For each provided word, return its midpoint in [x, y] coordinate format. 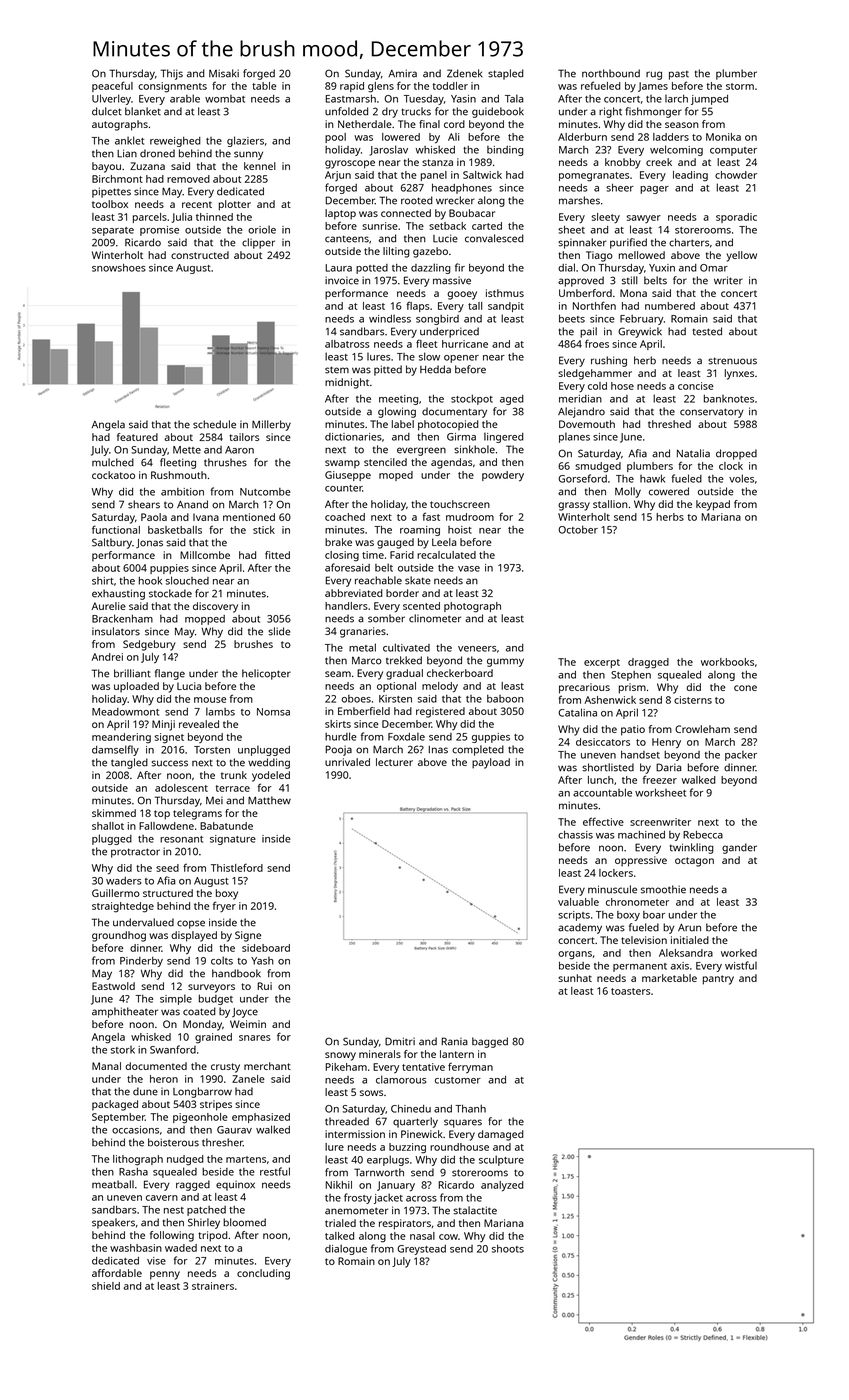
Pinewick [422, 1134]
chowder [736, 175]
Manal [106, 1066]
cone [745, 688]
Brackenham [122, 618]
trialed [340, 1223]
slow [429, 356]
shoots [508, 1249]
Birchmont [117, 179]
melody [440, 687]
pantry [718, 980]
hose [622, 386]
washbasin [136, 1248]
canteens [347, 239]
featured [137, 437]
